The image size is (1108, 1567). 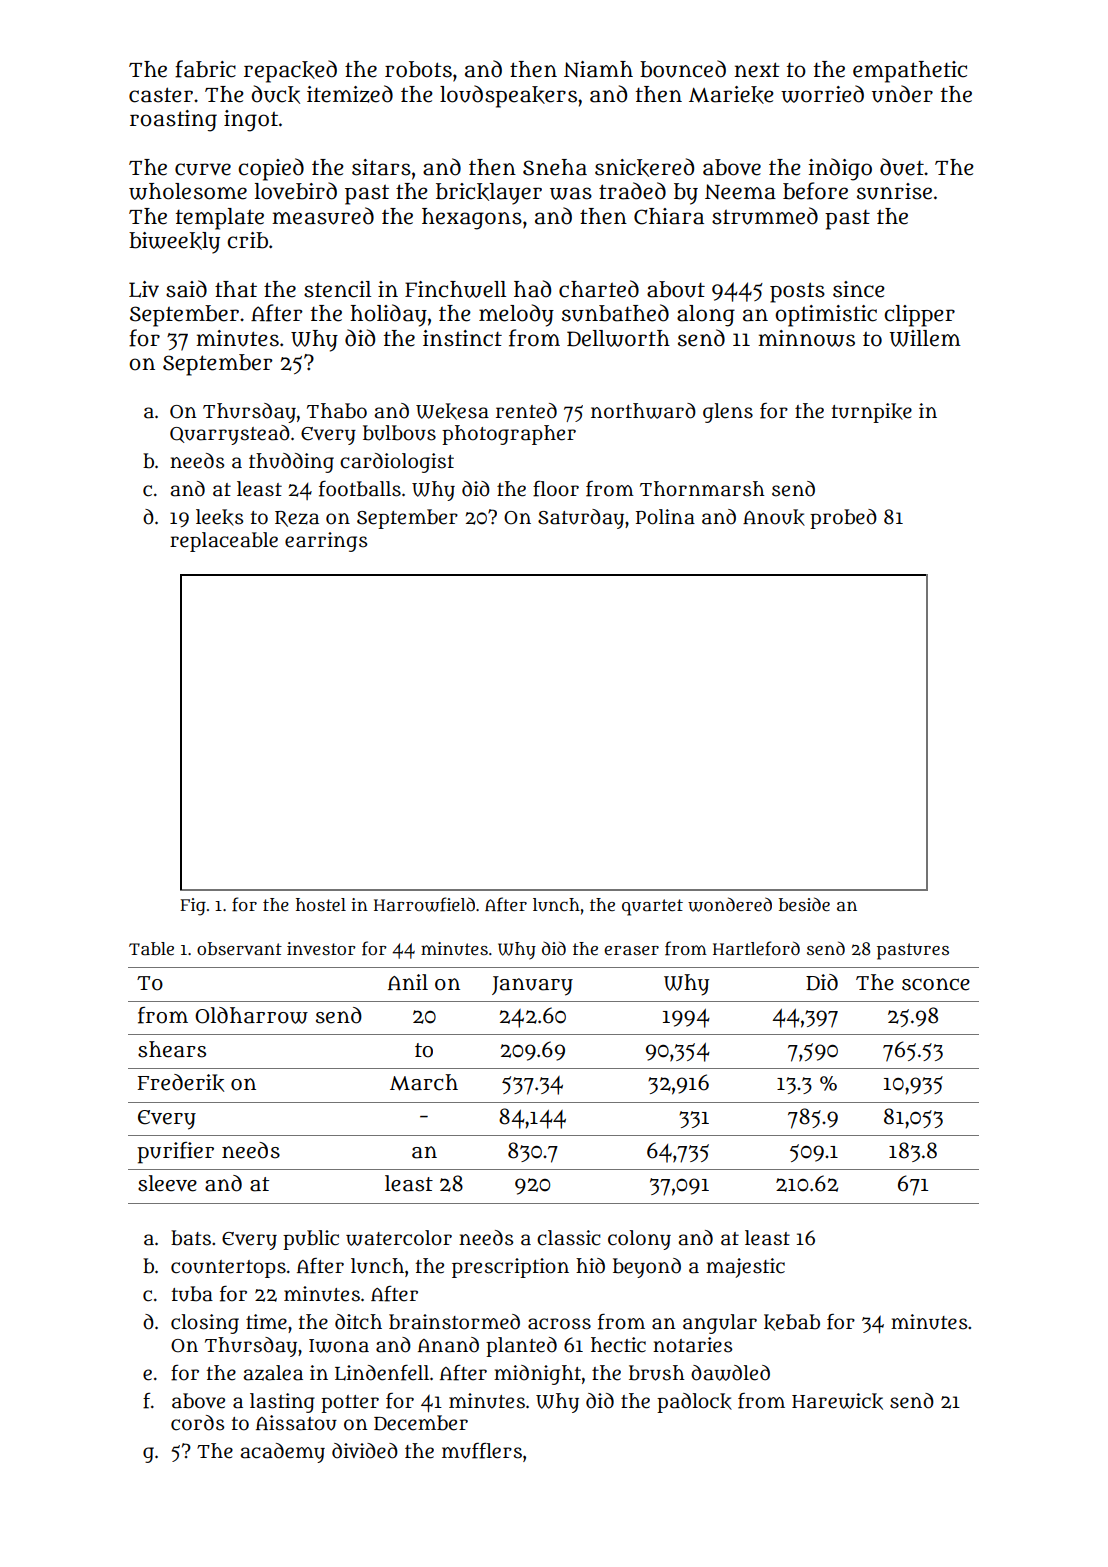 I want to click on Polina, so click(x=665, y=517).
